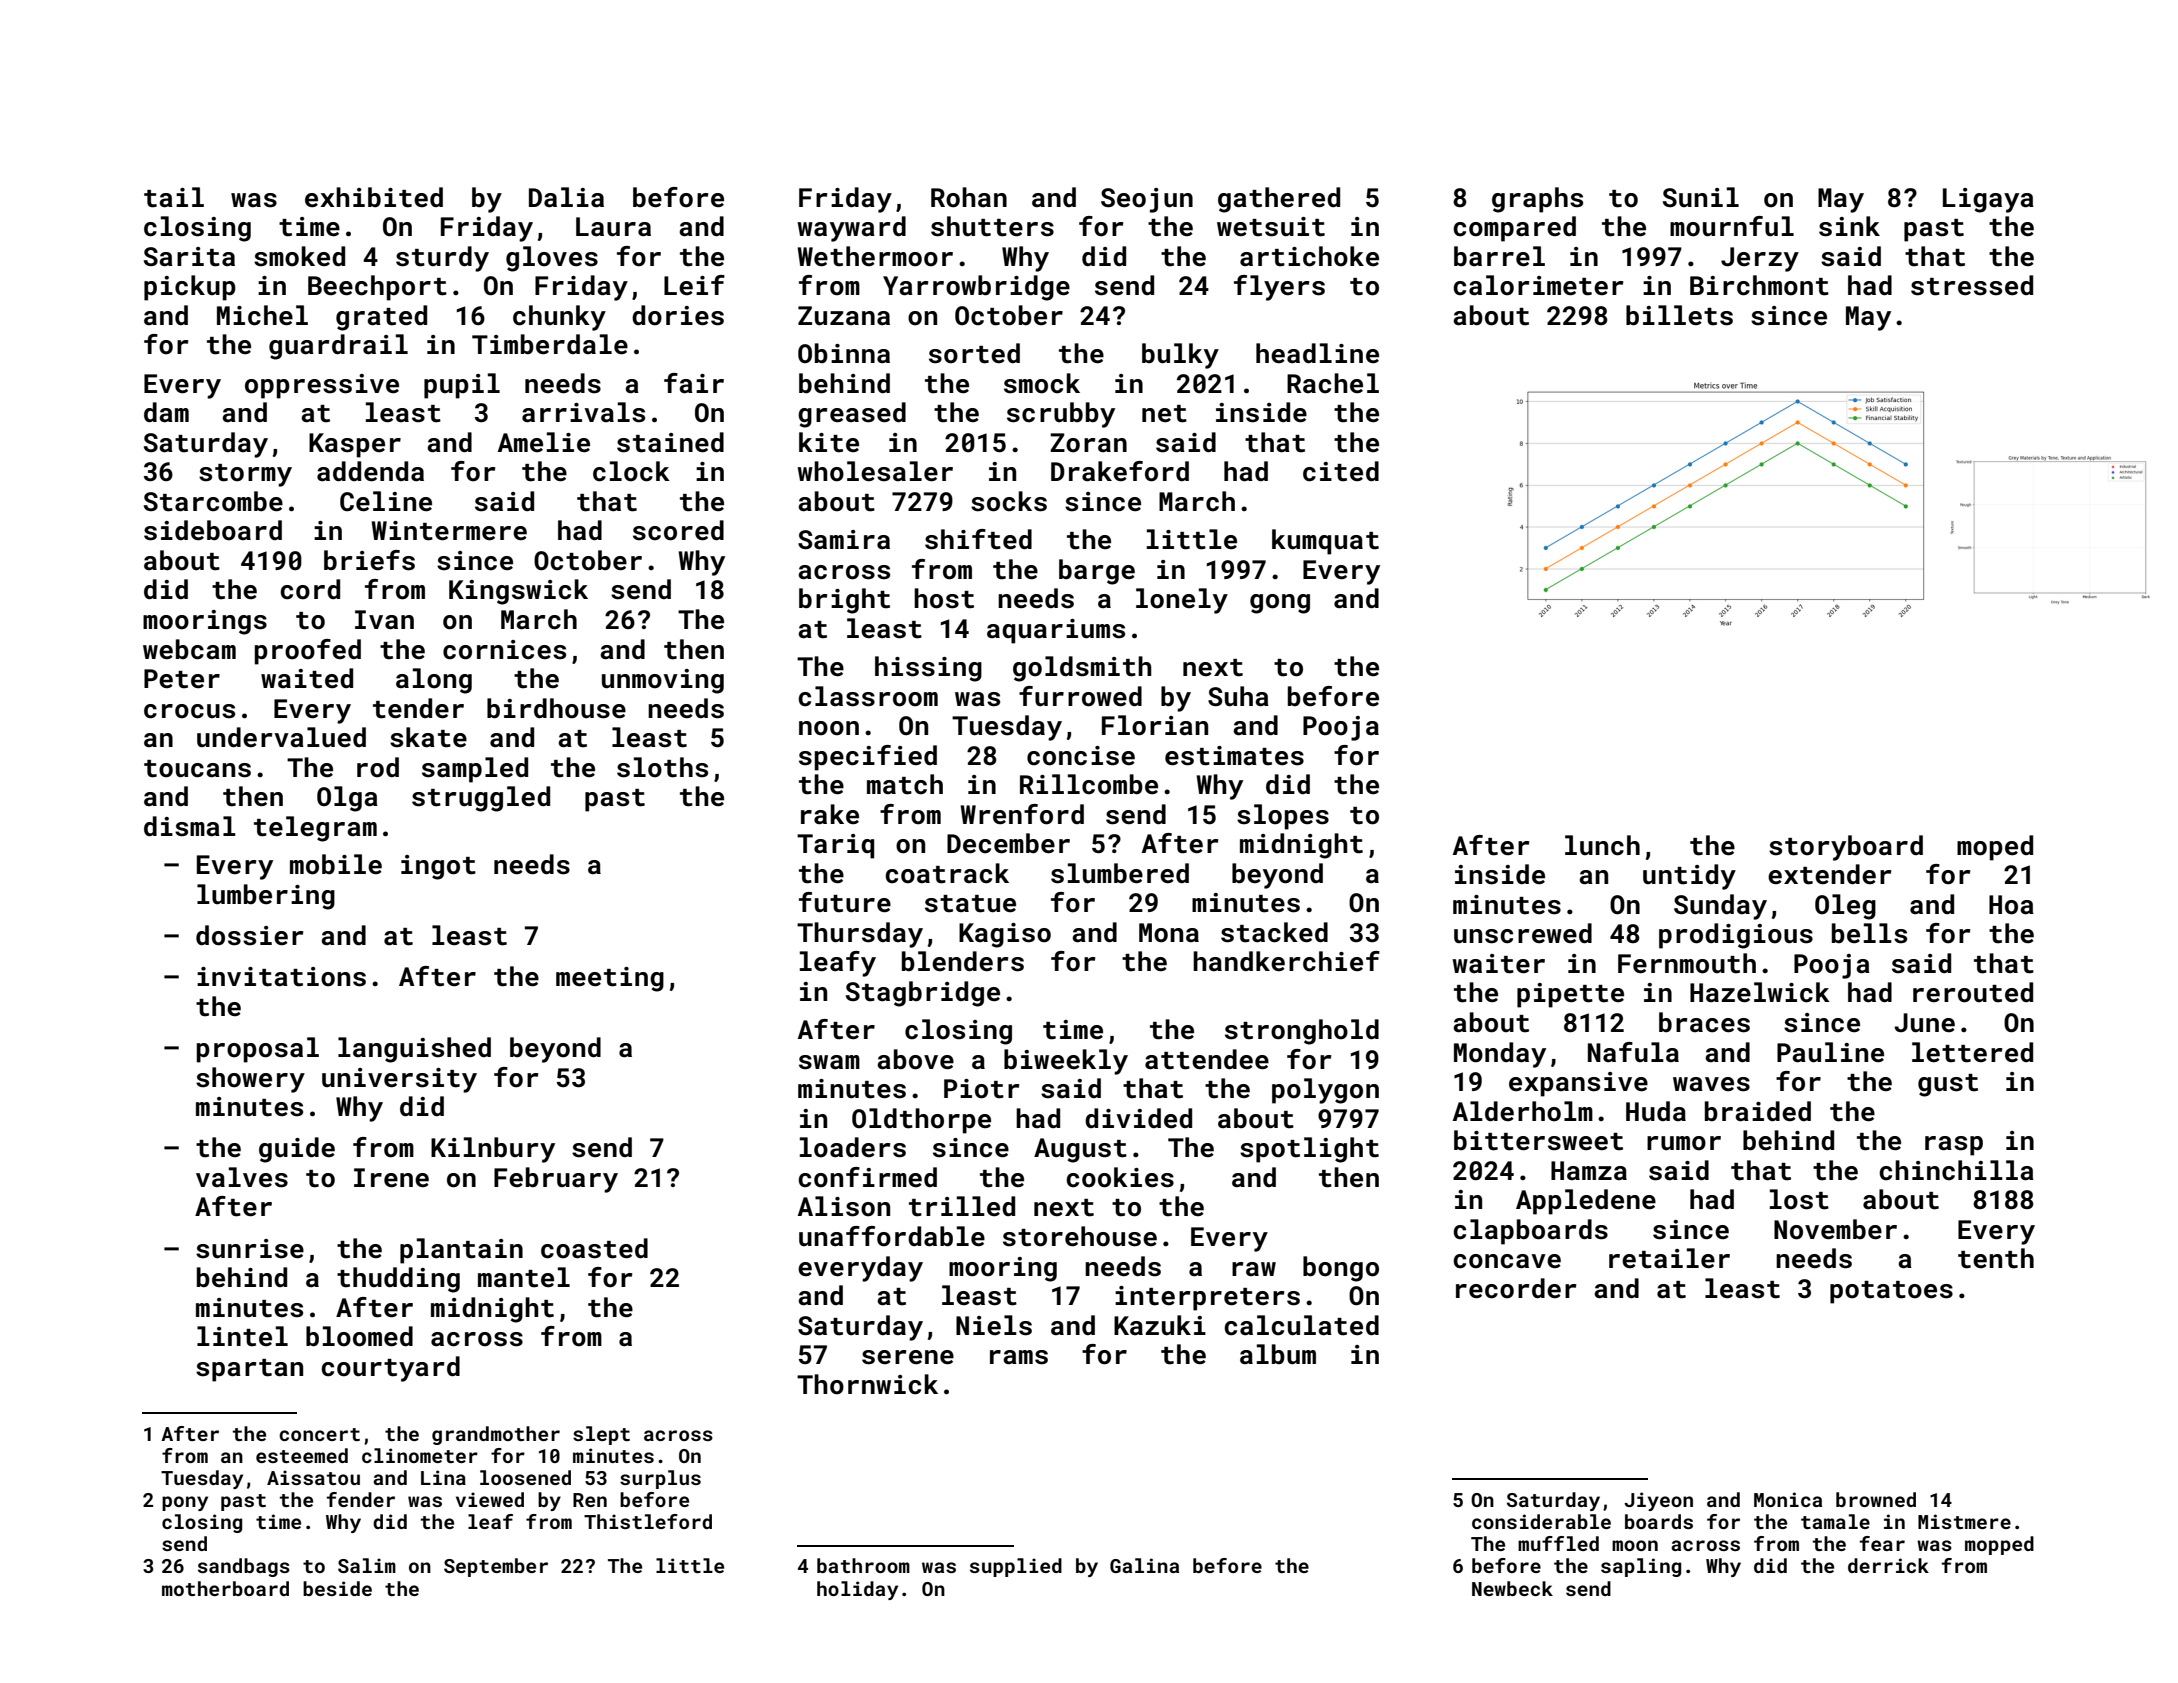  What do you see at coordinates (844, 353) in the screenshot?
I see `Obinna` at bounding box center [844, 353].
